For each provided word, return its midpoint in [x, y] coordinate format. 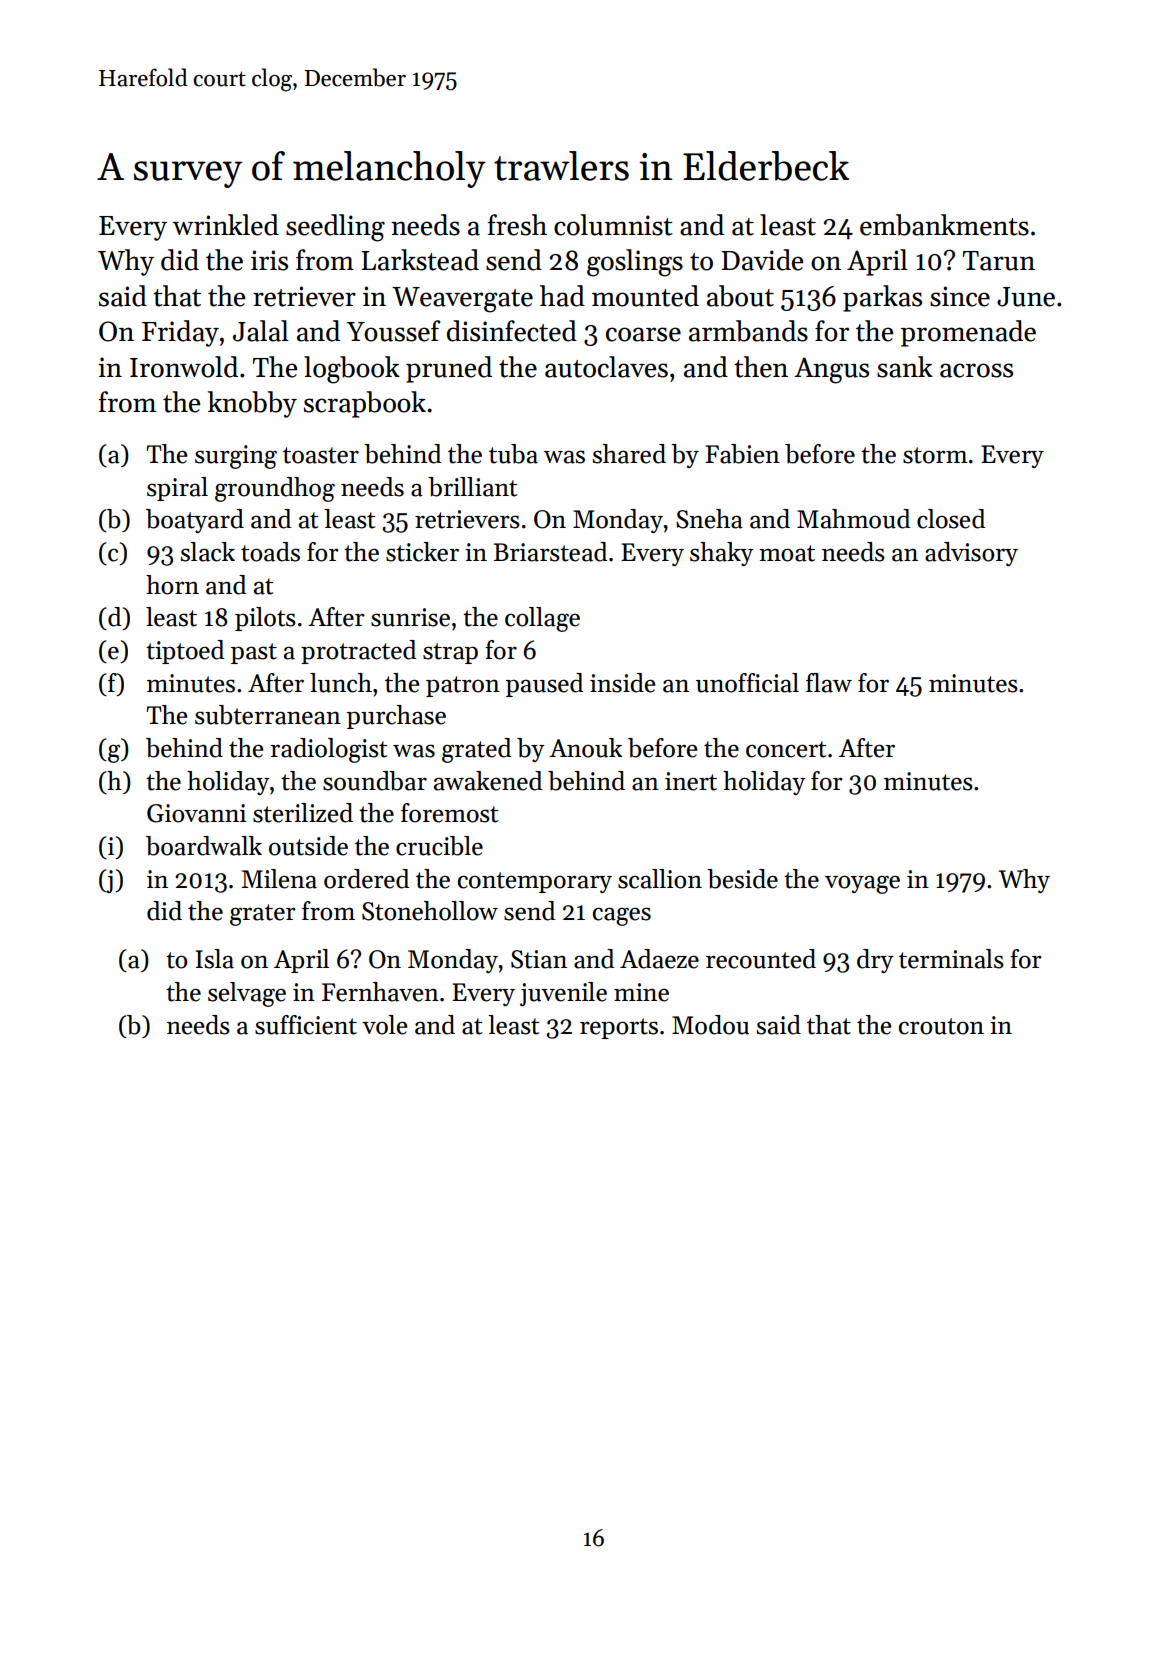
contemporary [535, 882]
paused [544, 685]
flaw [829, 683]
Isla [215, 959]
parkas [882, 298]
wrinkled [225, 225]
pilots [265, 619]
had [562, 296]
